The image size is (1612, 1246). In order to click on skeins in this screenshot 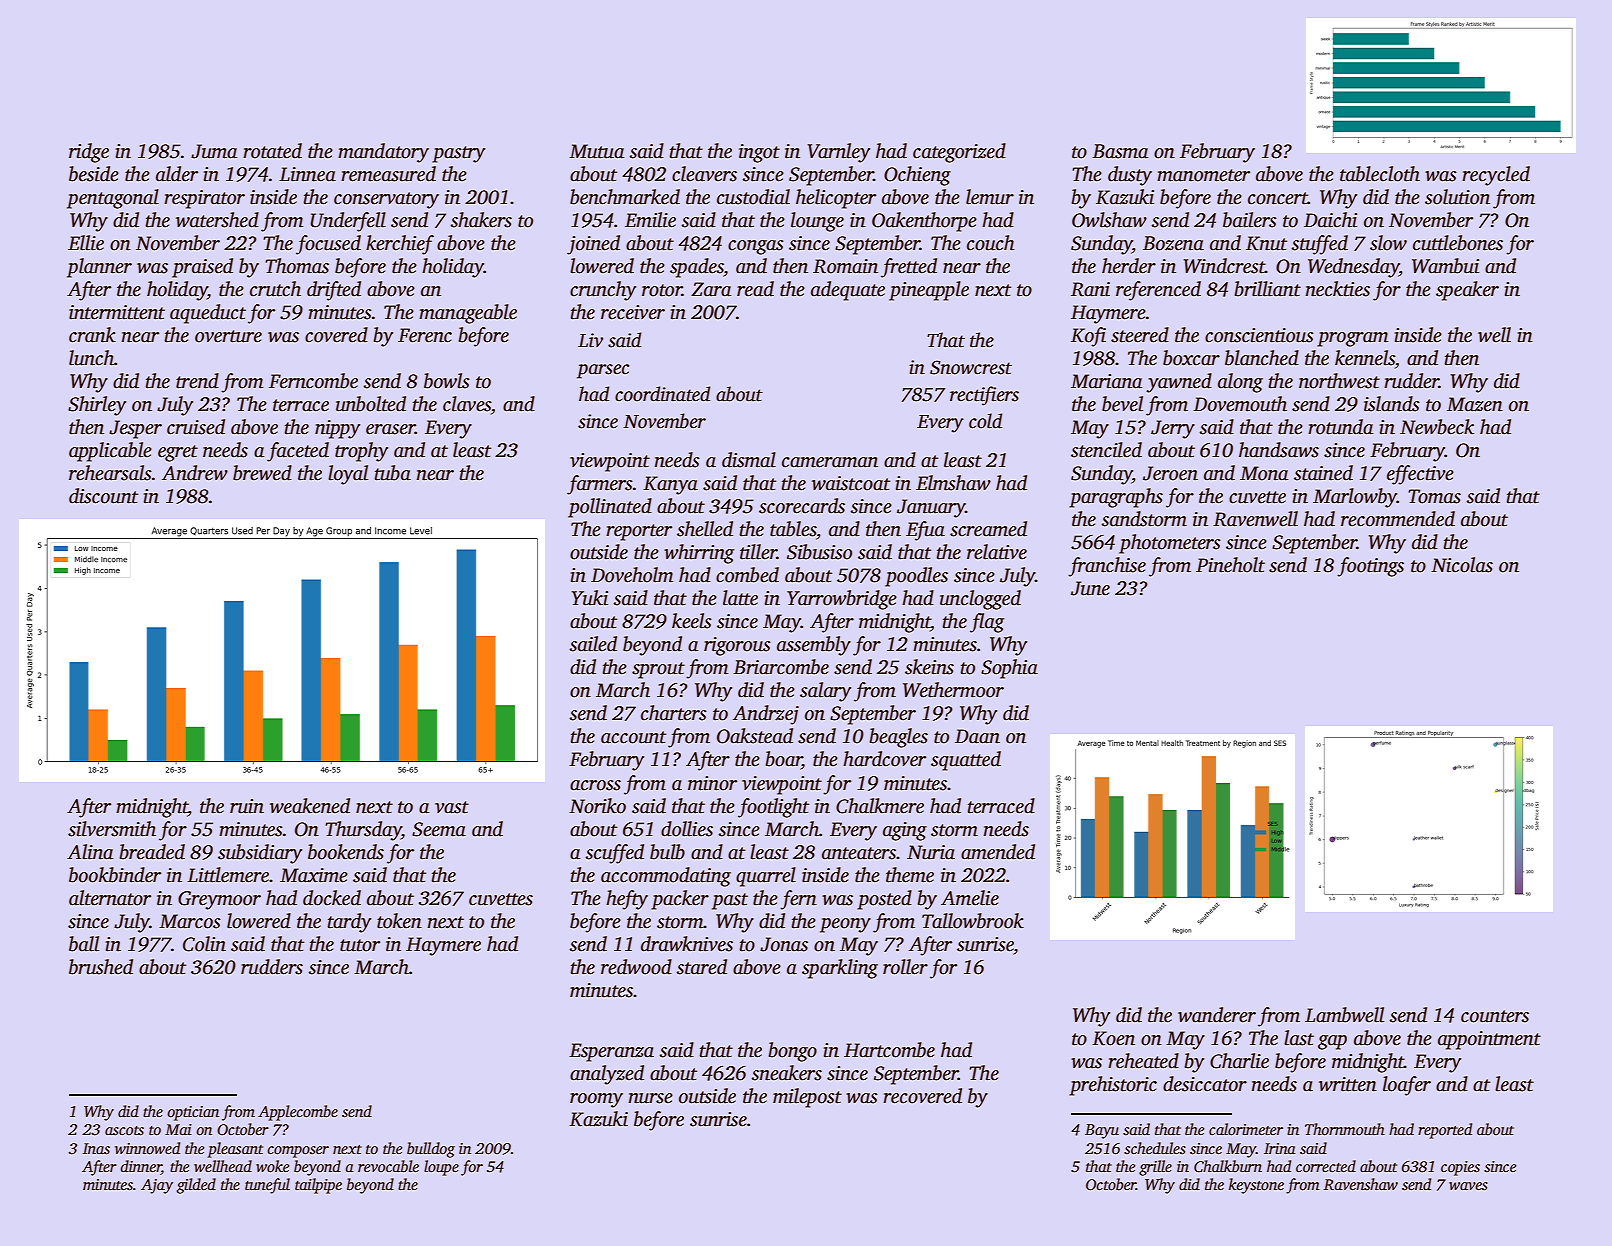, I will do `click(929, 667)`.
